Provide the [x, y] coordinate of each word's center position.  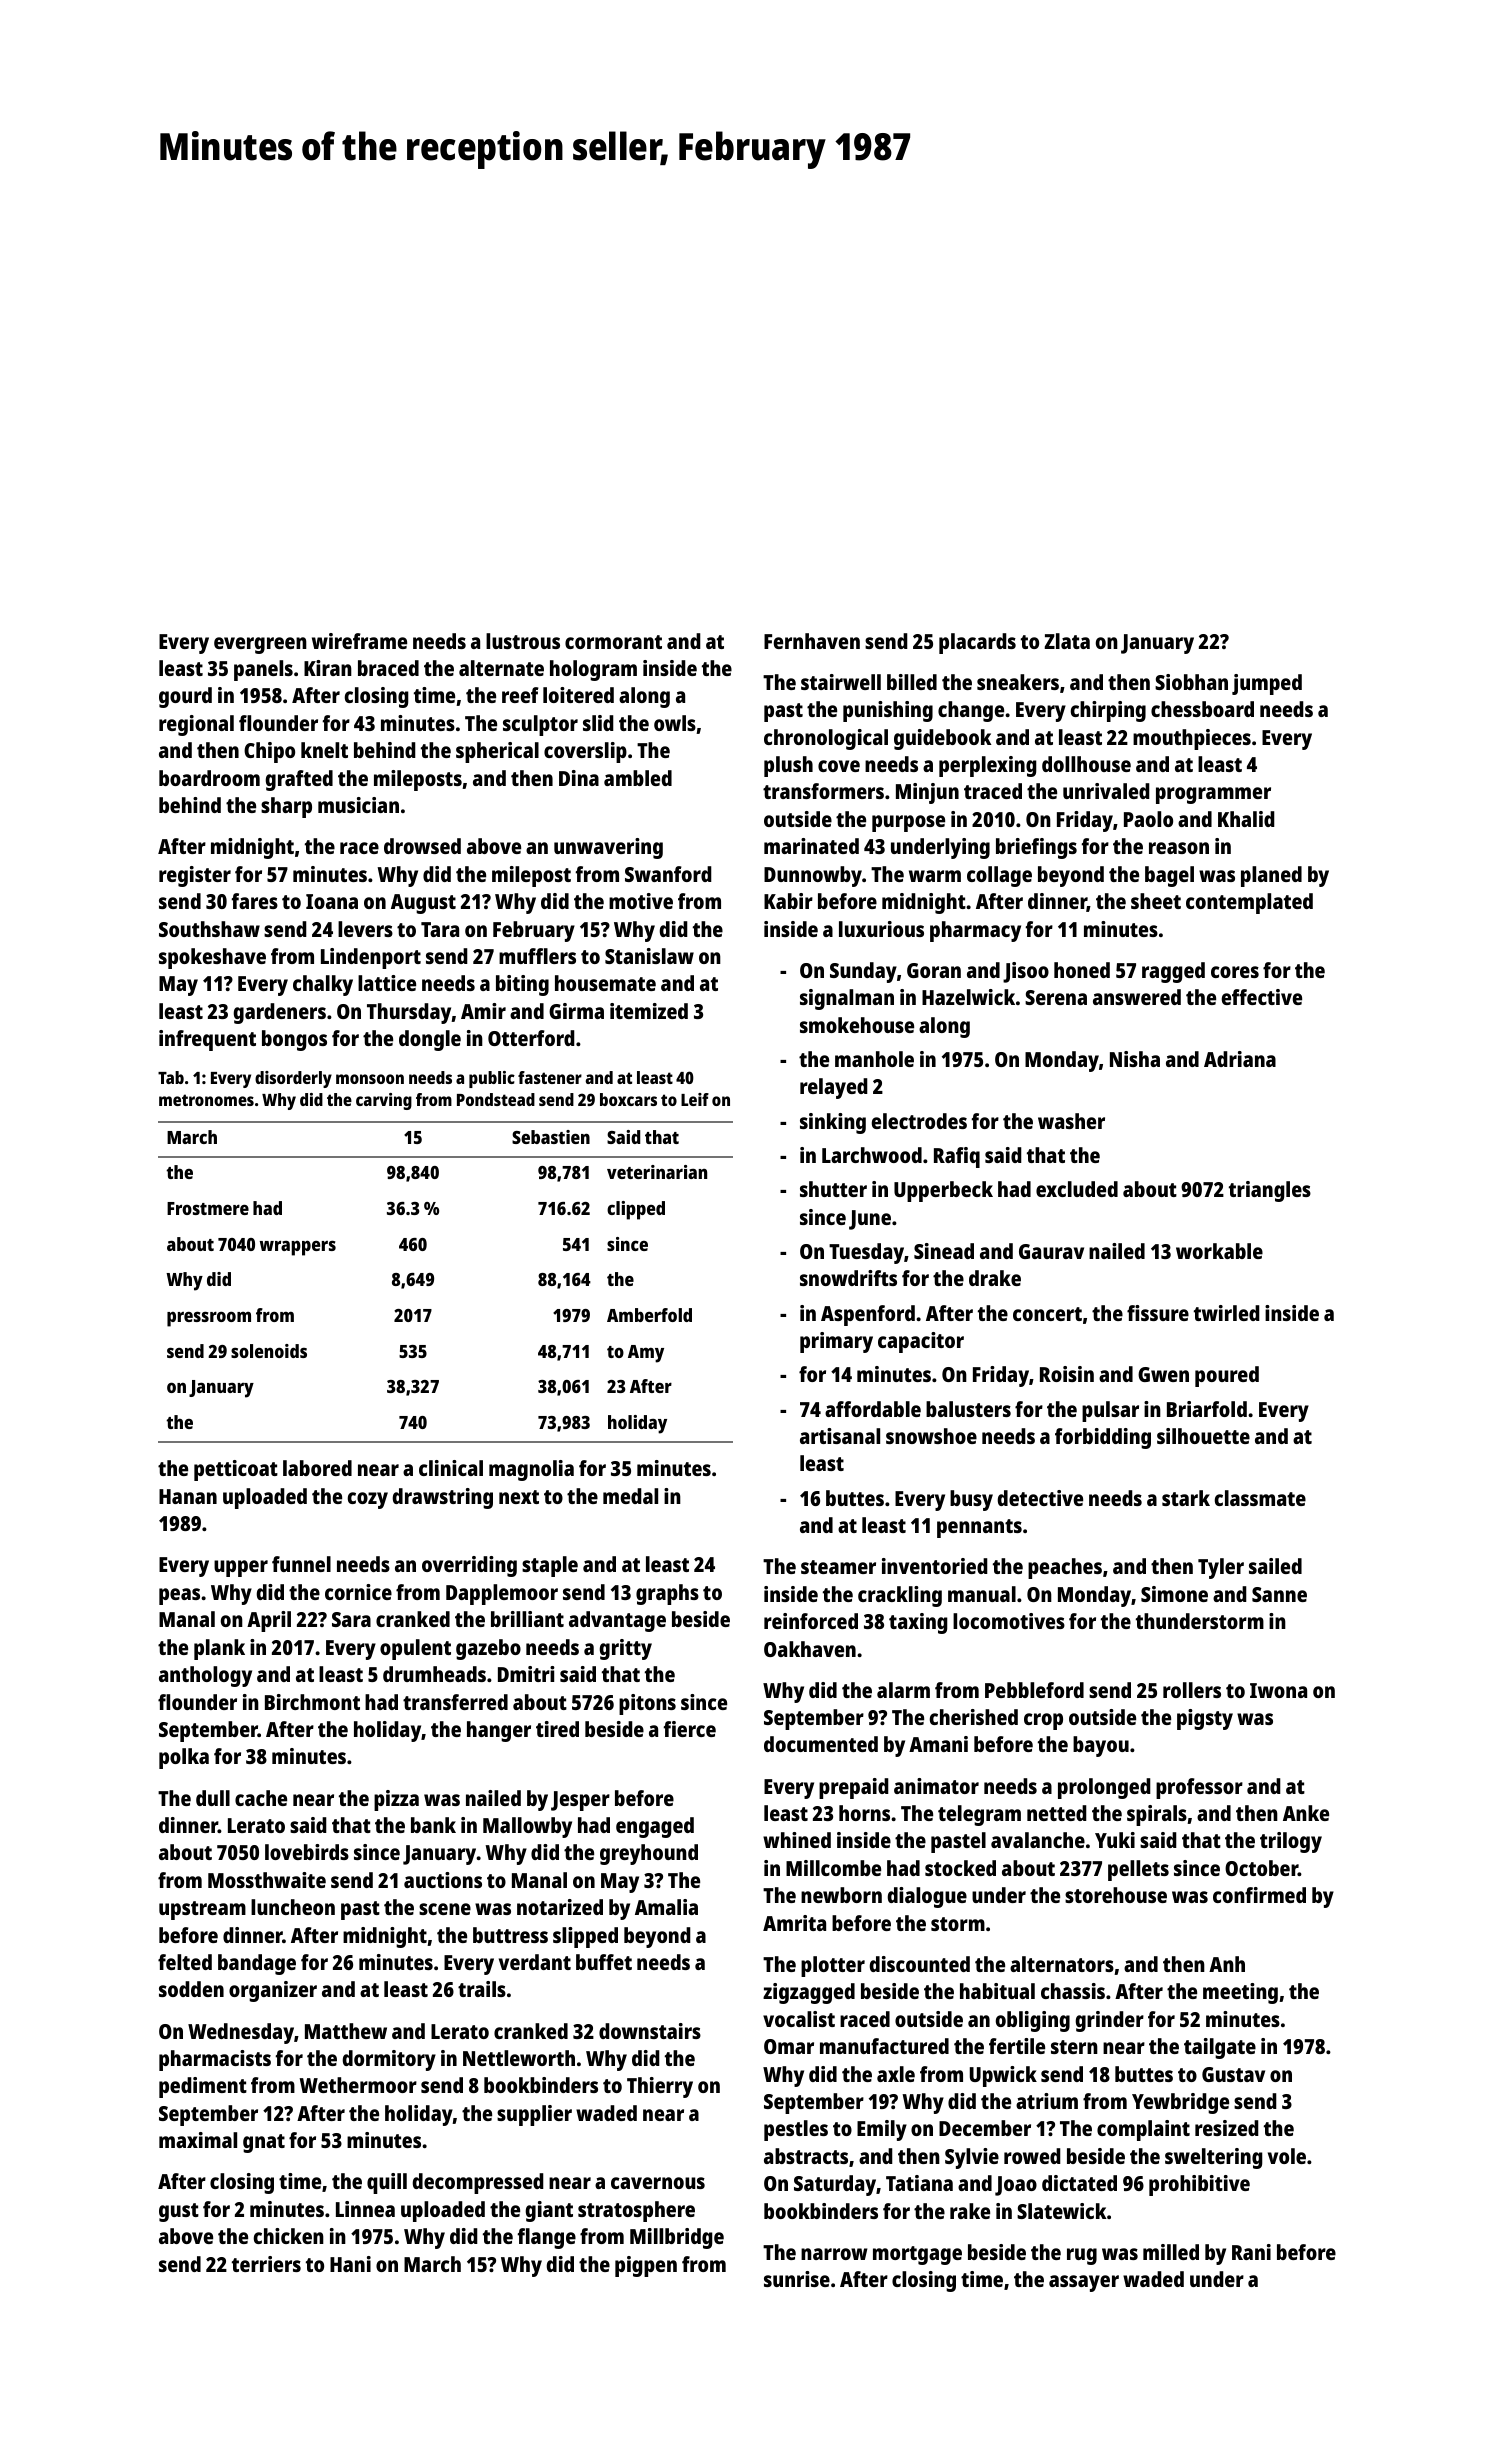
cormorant [613, 642]
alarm [903, 1690]
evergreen [260, 645]
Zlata [1067, 641]
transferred [455, 1702]
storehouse [1116, 1895]
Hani [350, 2264]
